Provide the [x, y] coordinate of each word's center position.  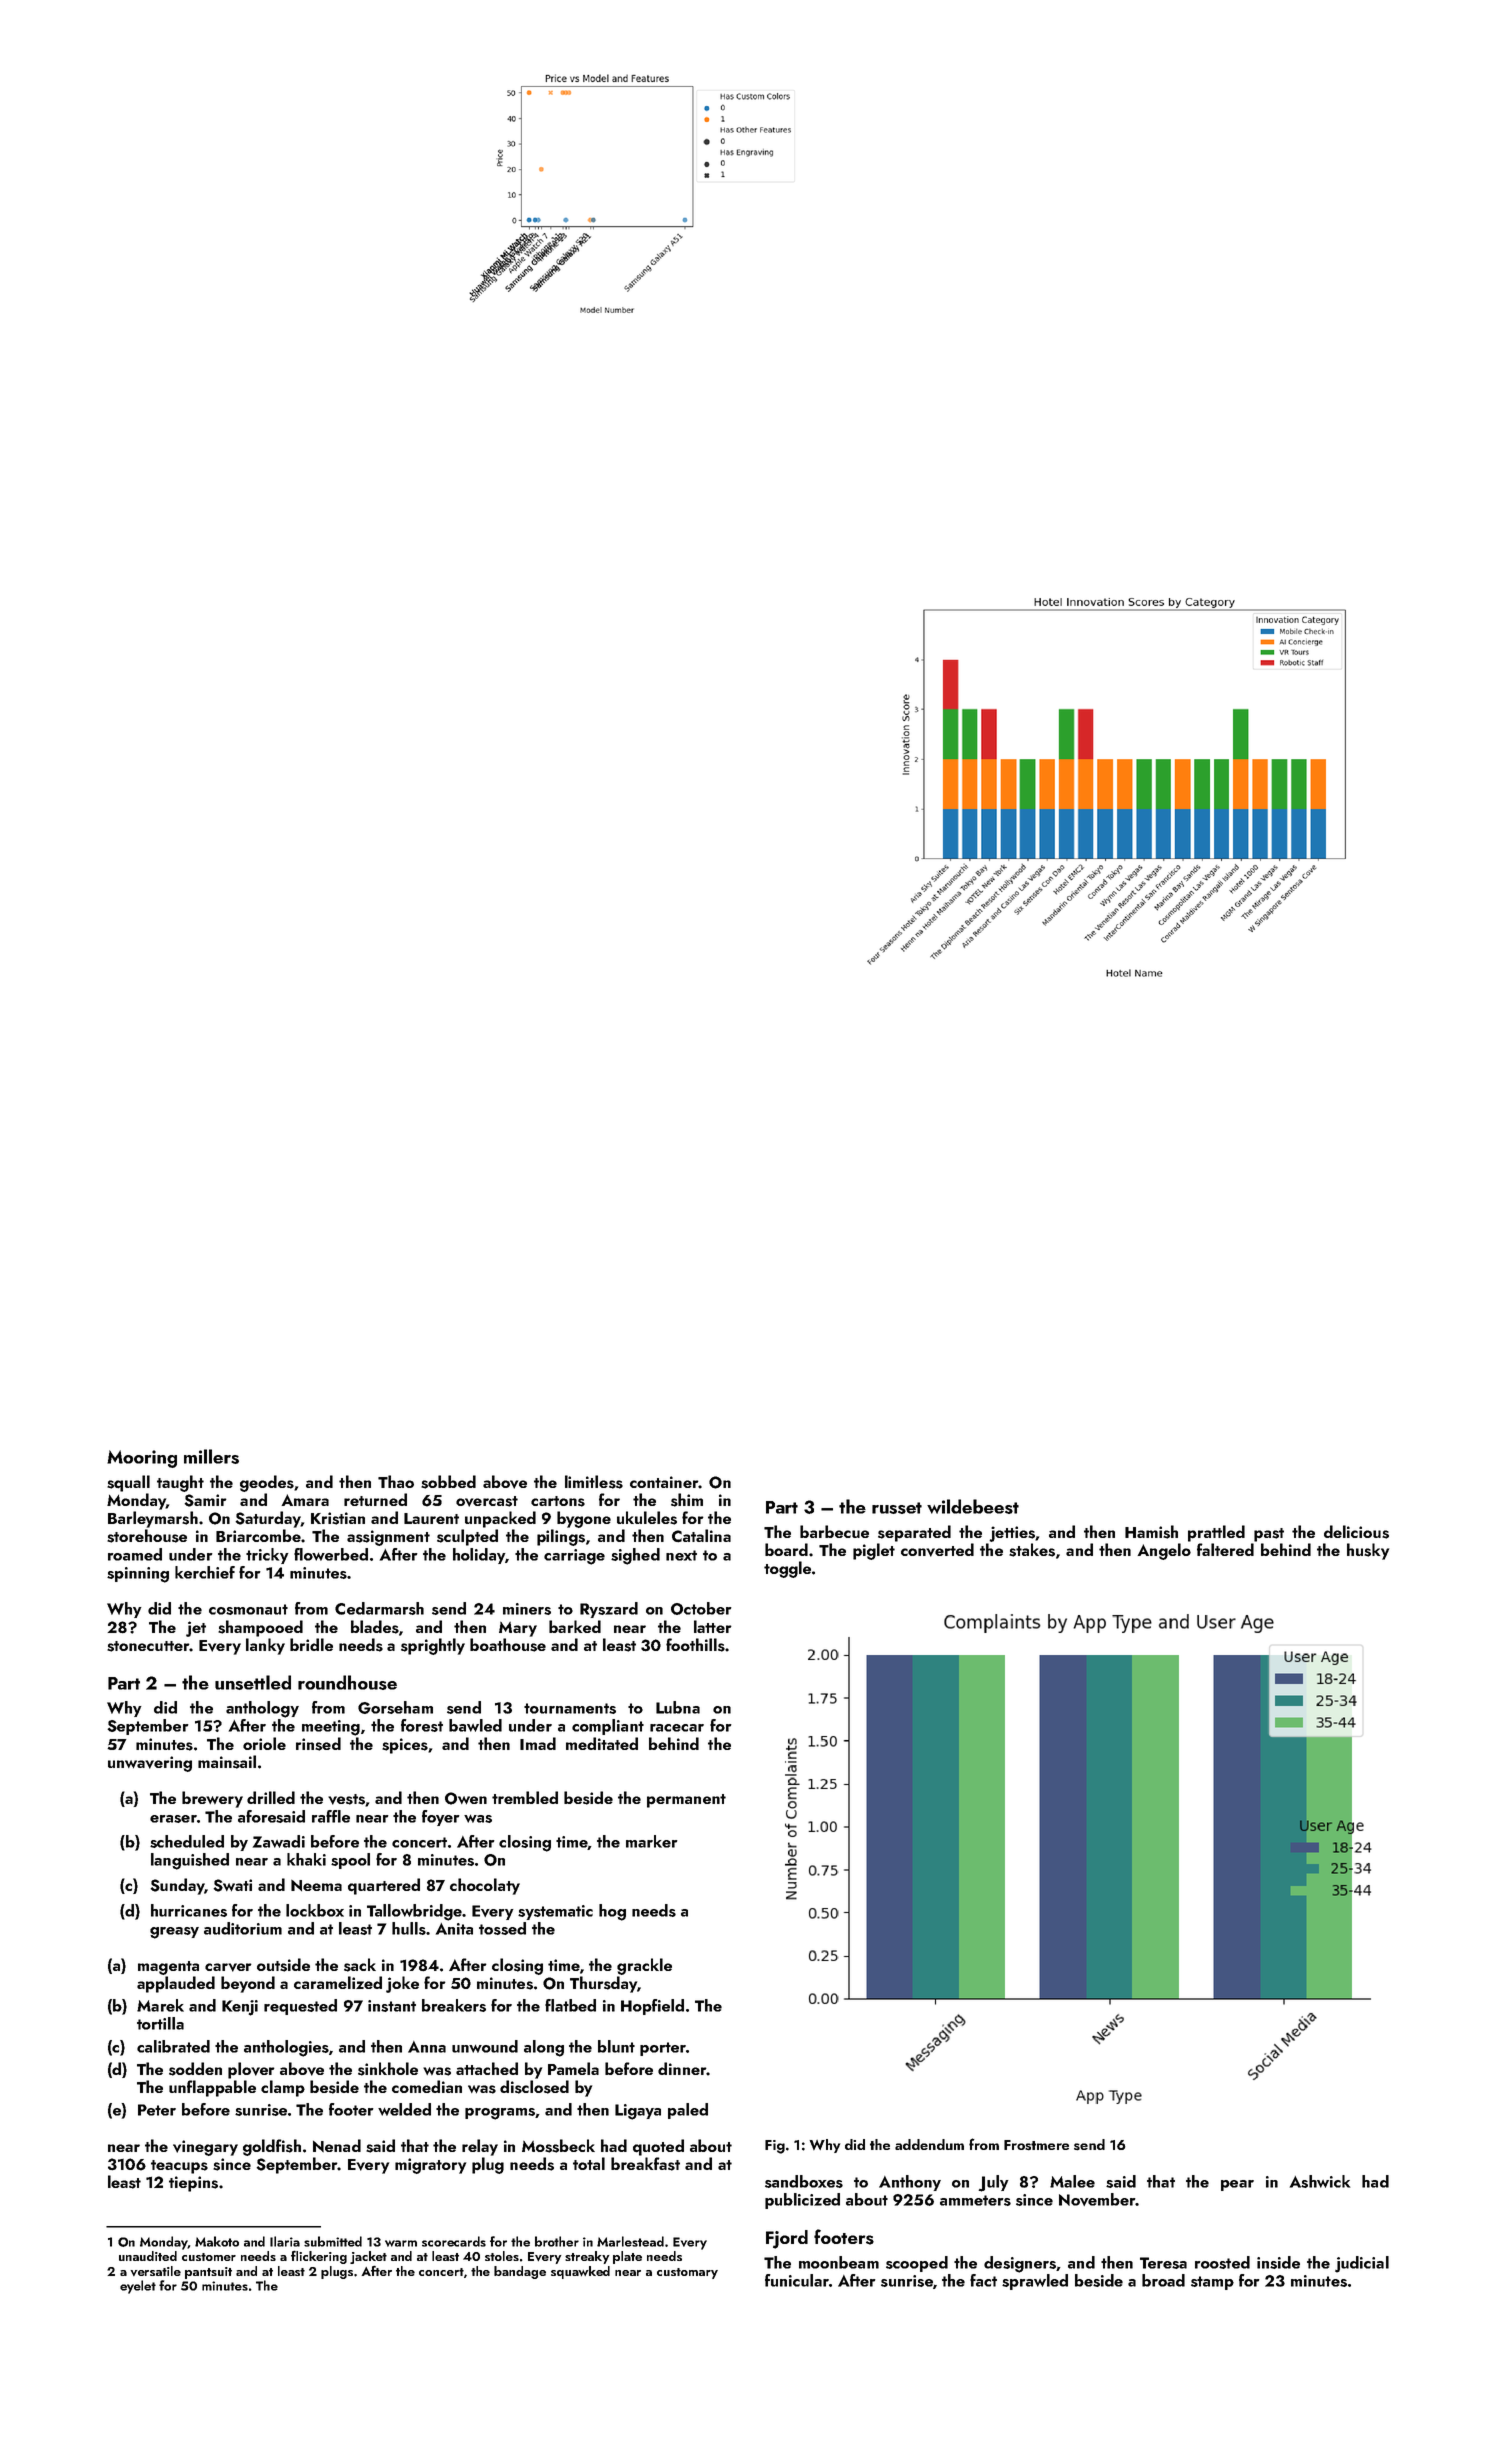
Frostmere [1036, 2145]
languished [190, 1861]
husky [1368, 1551]
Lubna [678, 1707]
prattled [1216, 1533]
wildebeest [973, 1506]
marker [652, 1841]
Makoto [217, 2241]
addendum [929, 2144]
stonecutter [148, 1646]
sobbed [448, 1482]
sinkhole [388, 2069]
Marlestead [630, 2241]
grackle [644, 1966]
